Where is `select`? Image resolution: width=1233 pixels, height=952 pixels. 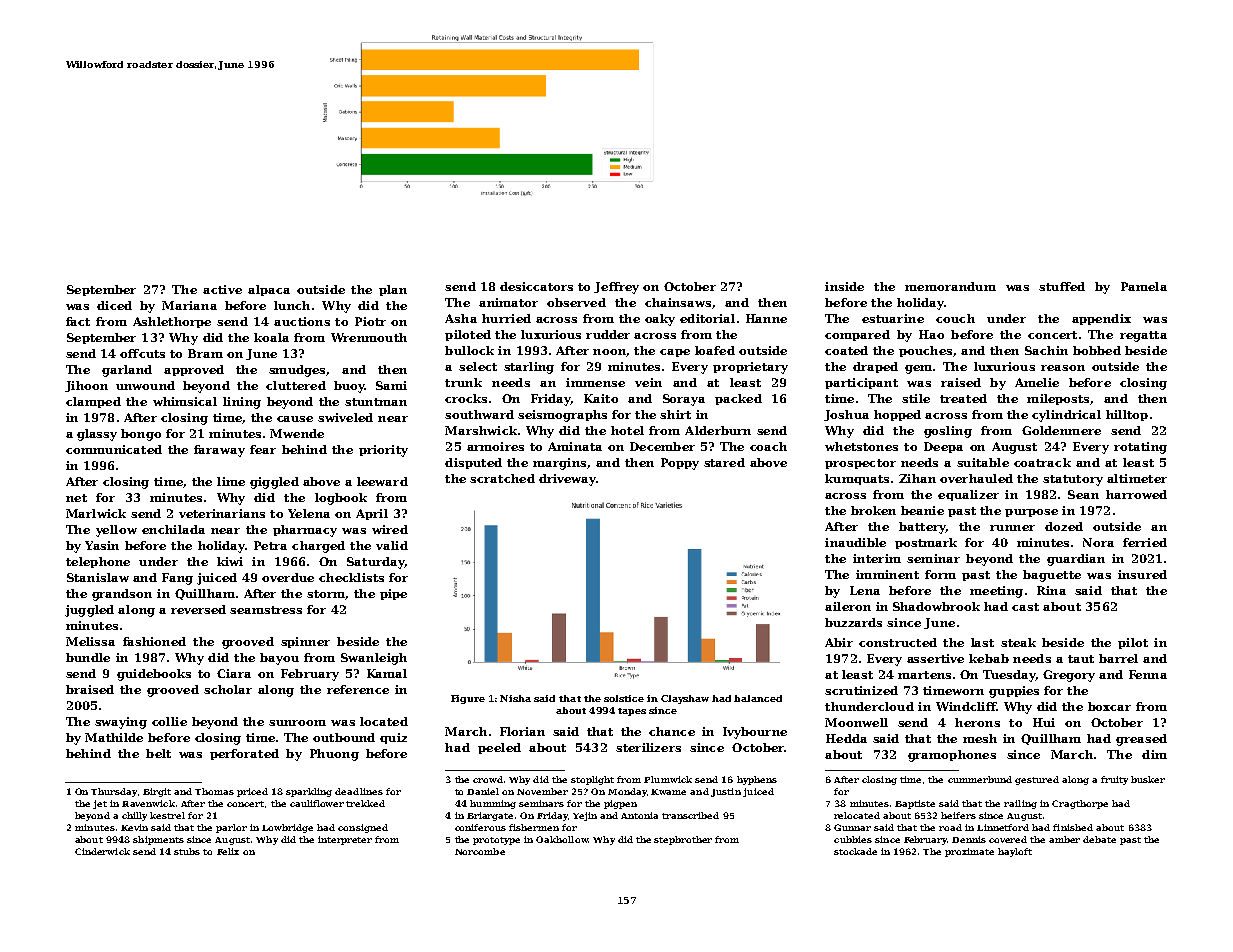
select is located at coordinates (478, 366).
